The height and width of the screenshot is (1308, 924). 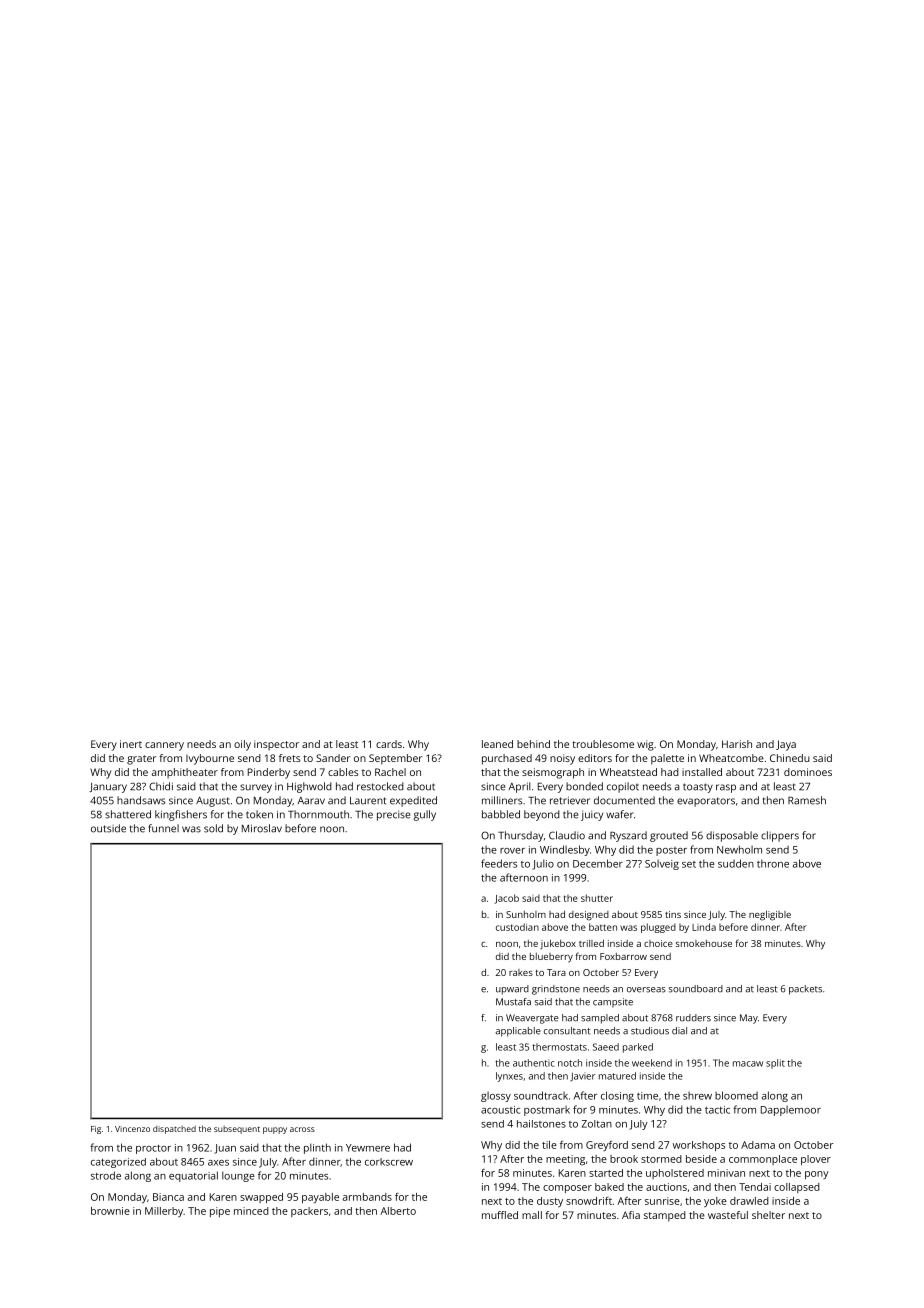 I want to click on Millerby, so click(x=164, y=1212).
